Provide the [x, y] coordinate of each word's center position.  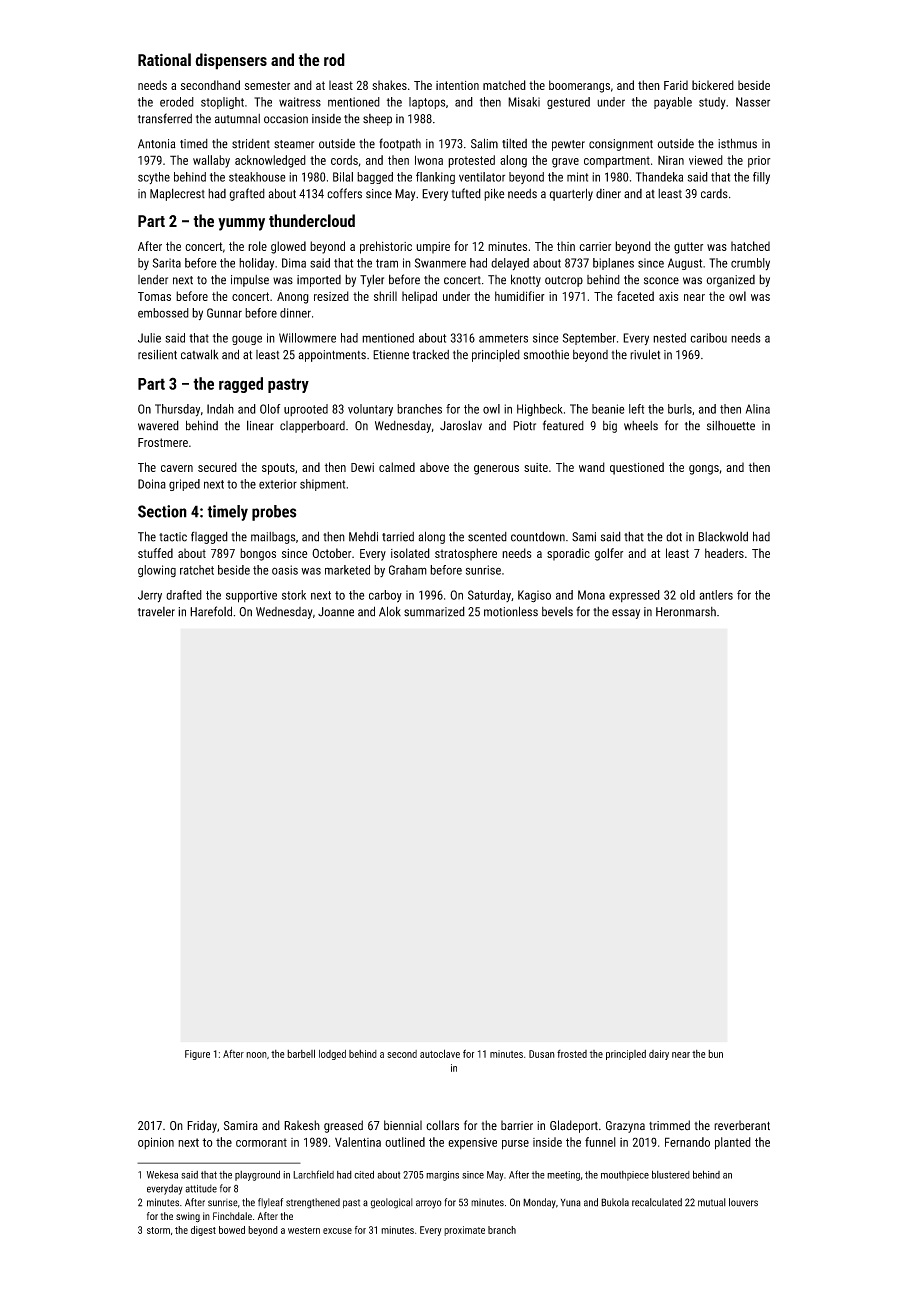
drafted [184, 595]
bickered [713, 85]
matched [504, 85]
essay [626, 614]
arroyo [429, 1204]
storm [158, 1230]
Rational [164, 59]
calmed [397, 467]
